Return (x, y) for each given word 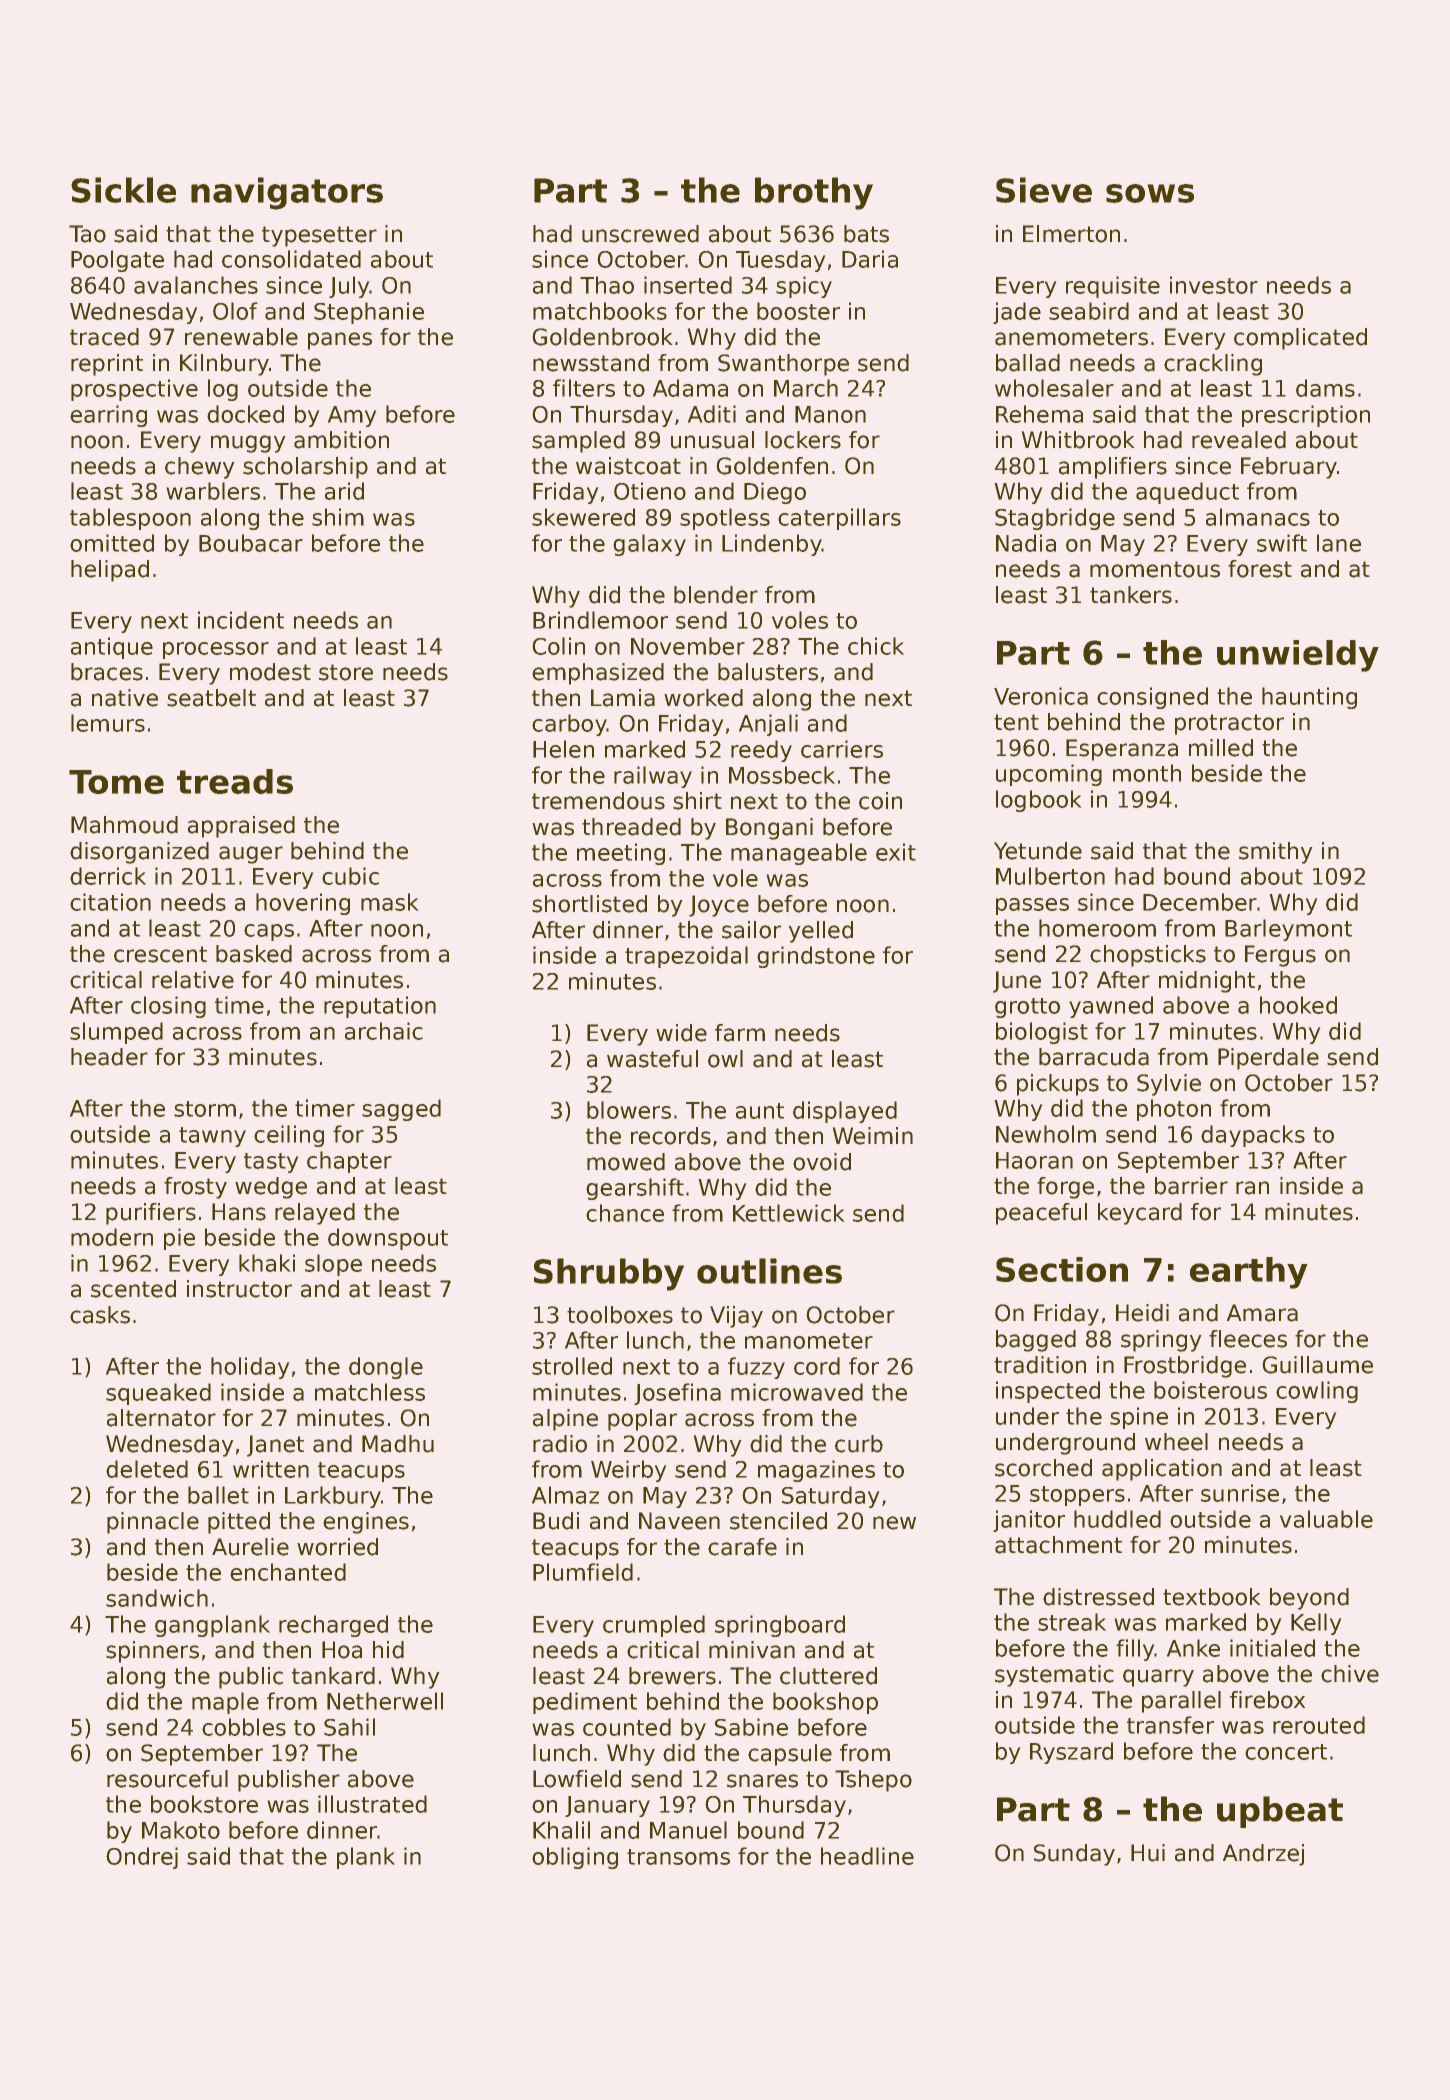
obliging (575, 1858)
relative (193, 980)
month (1147, 773)
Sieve (1044, 190)
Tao (87, 234)
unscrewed (640, 234)
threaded (631, 827)
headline (867, 1856)
